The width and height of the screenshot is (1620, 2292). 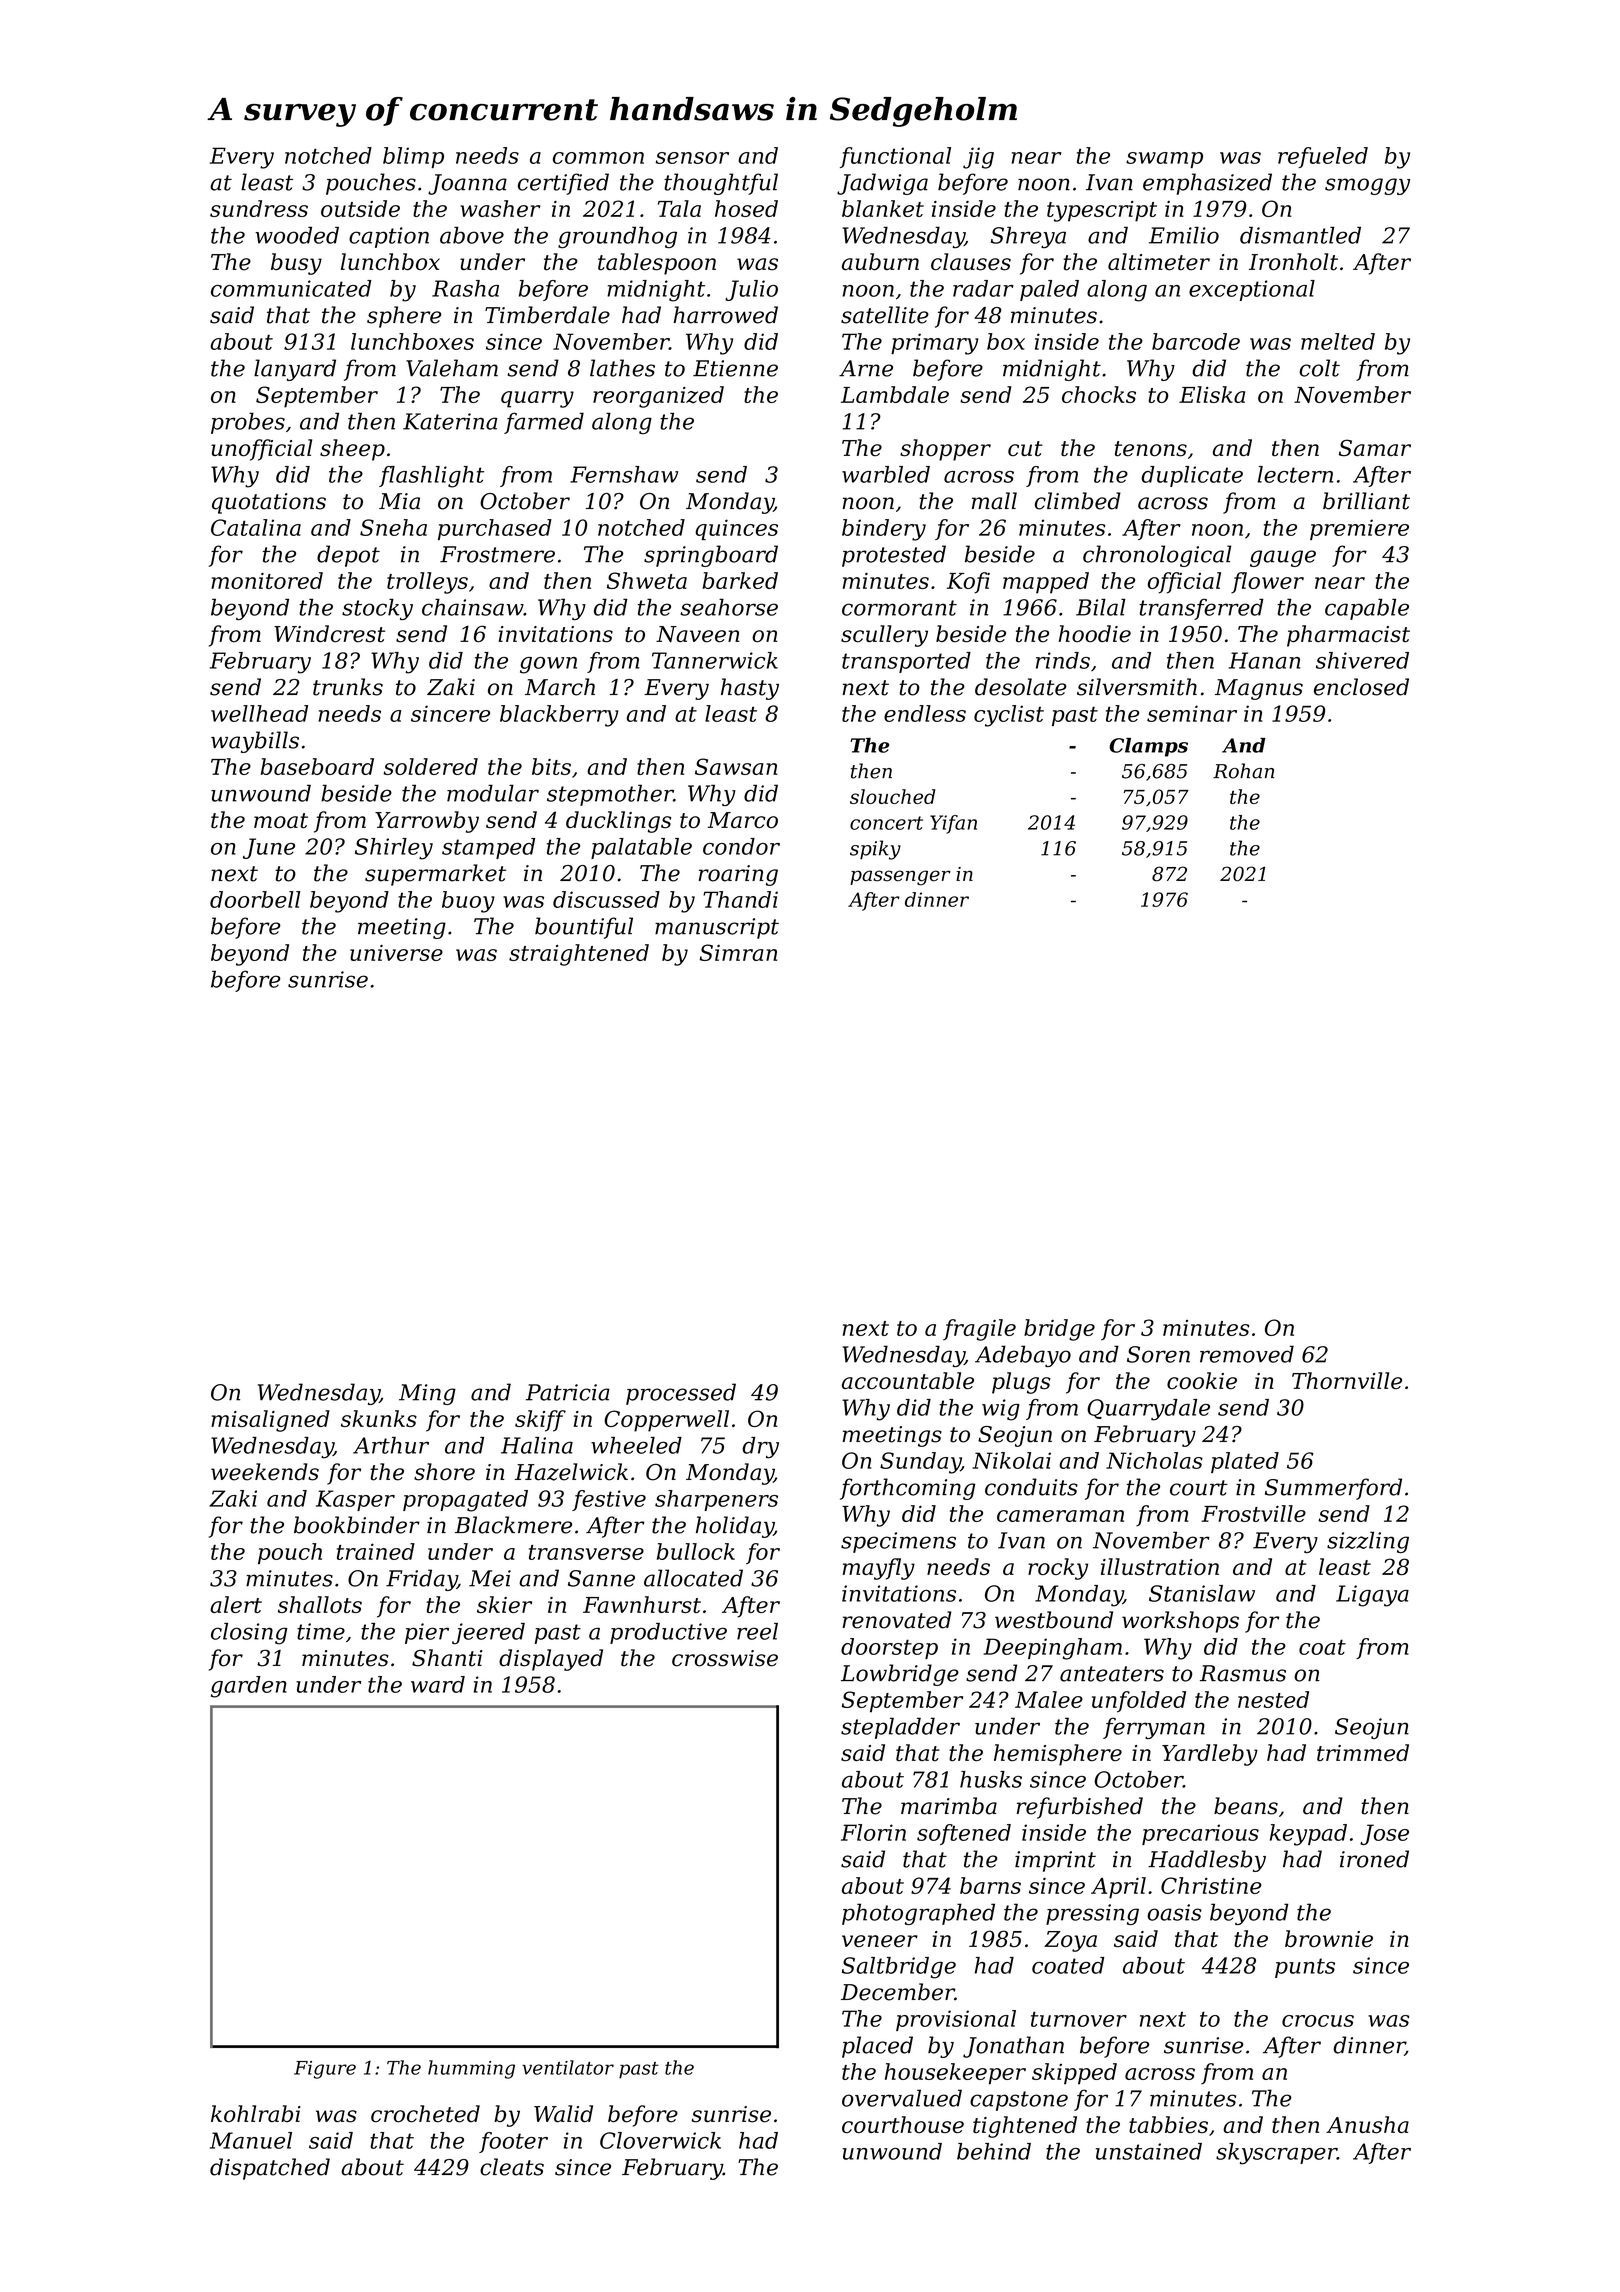 What do you see at coordinates (598, 158) in the screenshot?
I see `common` at bounding box center [598, 158].
